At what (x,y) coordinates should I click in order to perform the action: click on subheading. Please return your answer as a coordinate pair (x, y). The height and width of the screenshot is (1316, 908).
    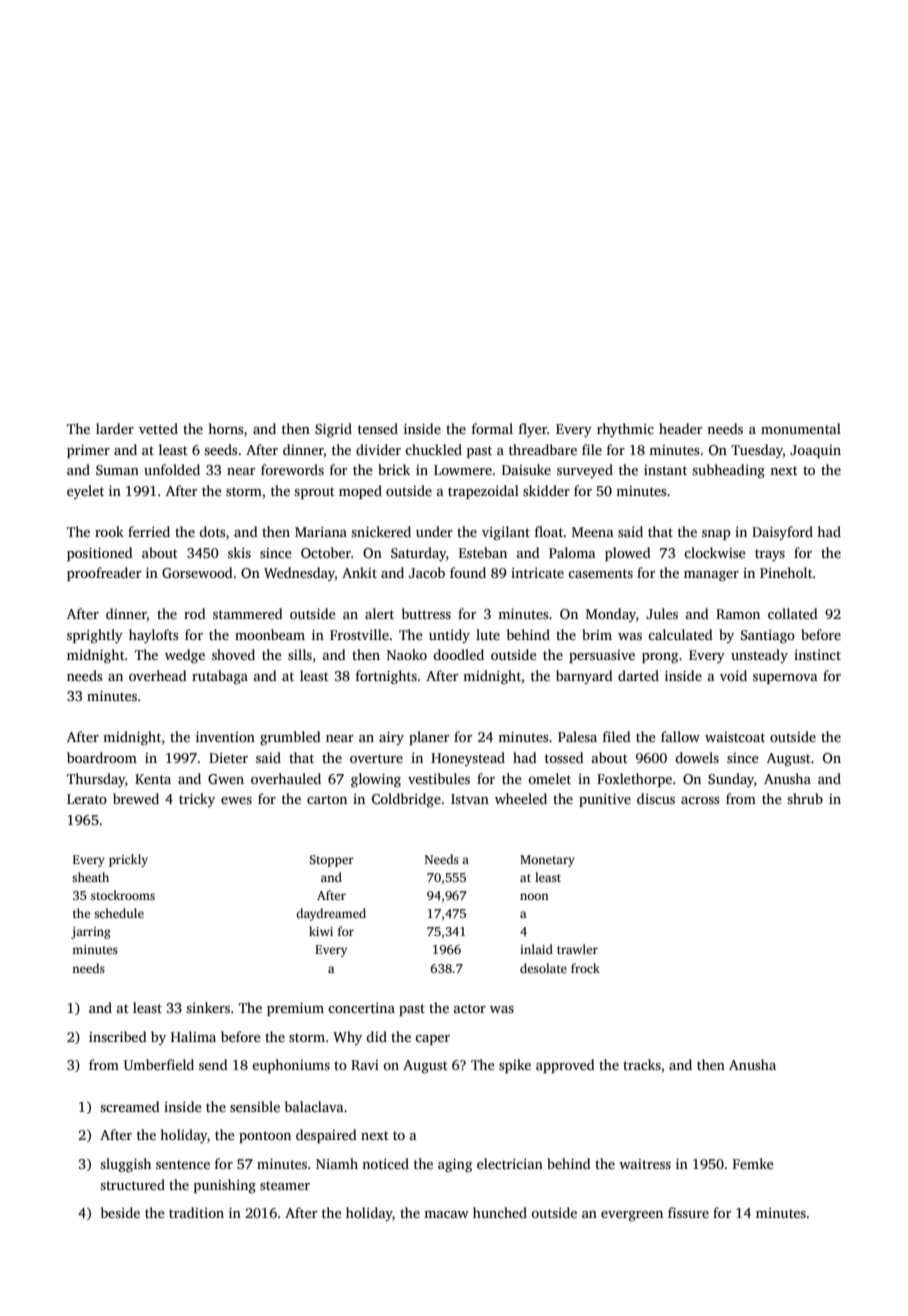
    Looking at the image, I should click on (728, 471).
